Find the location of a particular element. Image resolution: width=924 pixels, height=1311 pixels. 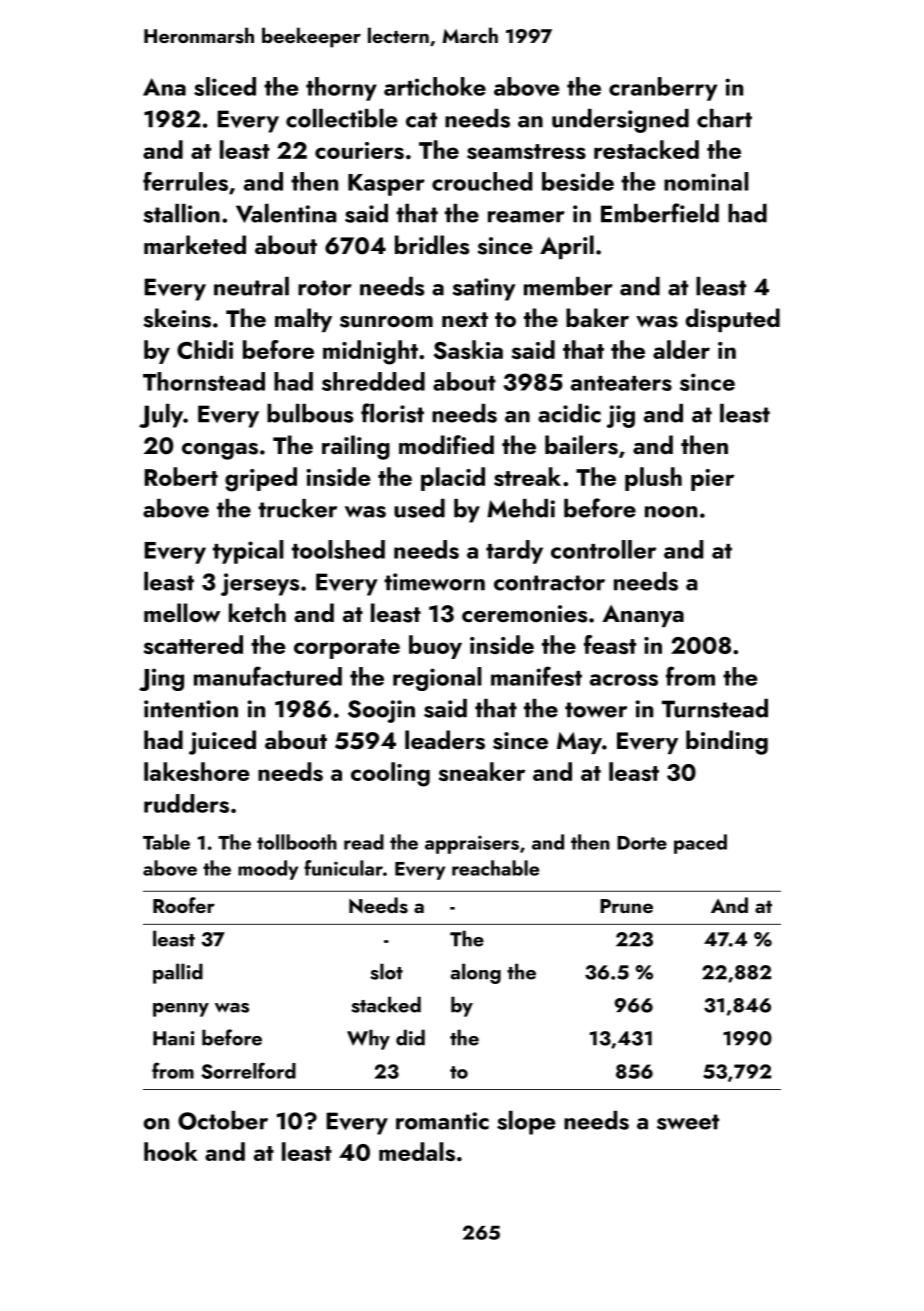

collectible is located at coordinates (342, 118).
